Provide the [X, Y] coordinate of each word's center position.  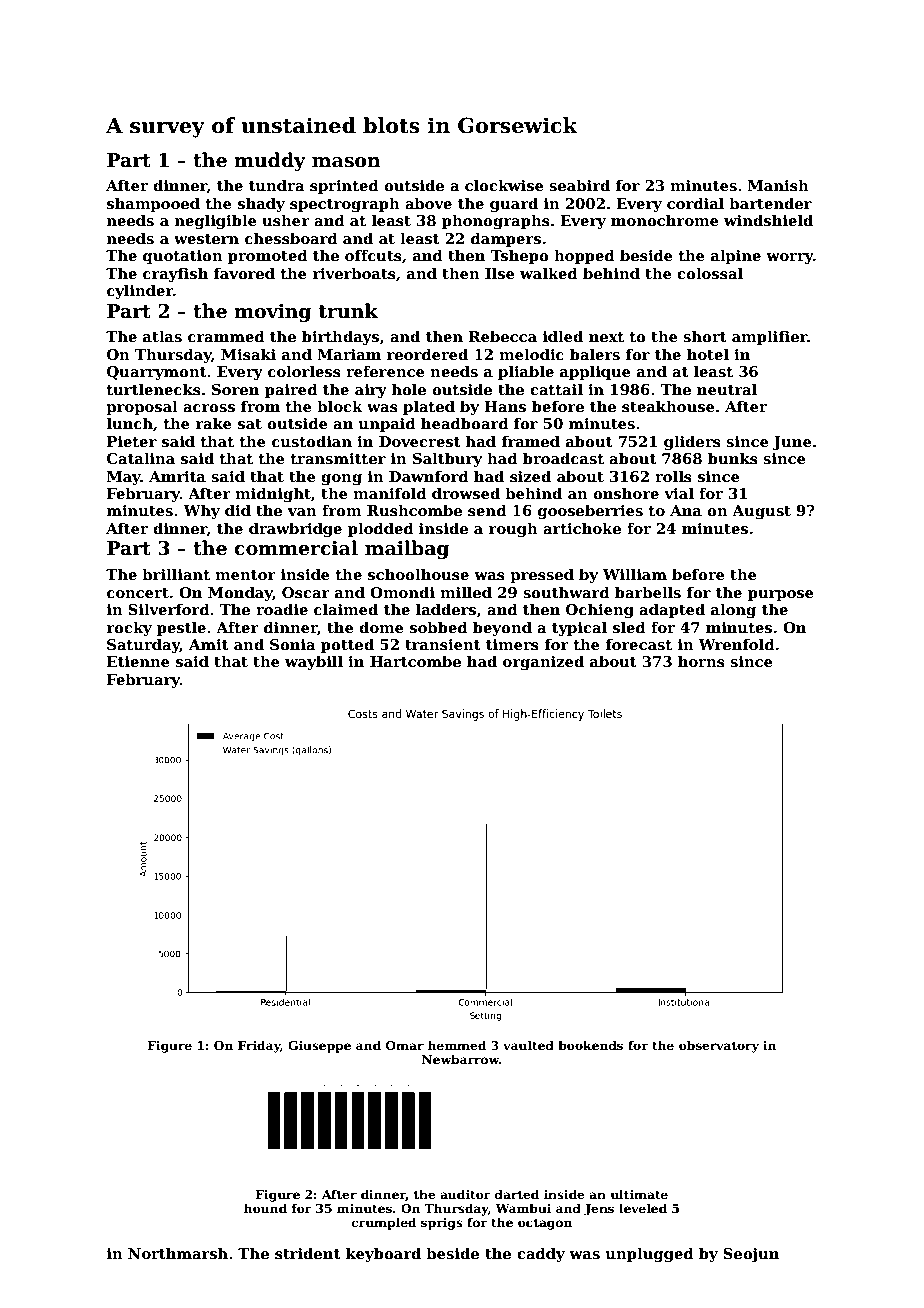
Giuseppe [319, 1047]
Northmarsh [178, 1253]
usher [286, 220]
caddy [541, 1254]
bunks [733, 458]
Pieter [132, 441]
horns [701, 661]
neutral [727, 389]
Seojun [751, 1255]
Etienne [138, 661]
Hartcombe [415, 661]
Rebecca [503, 336]
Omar [405, 1045]
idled [563, 336]
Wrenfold [736, 644]
